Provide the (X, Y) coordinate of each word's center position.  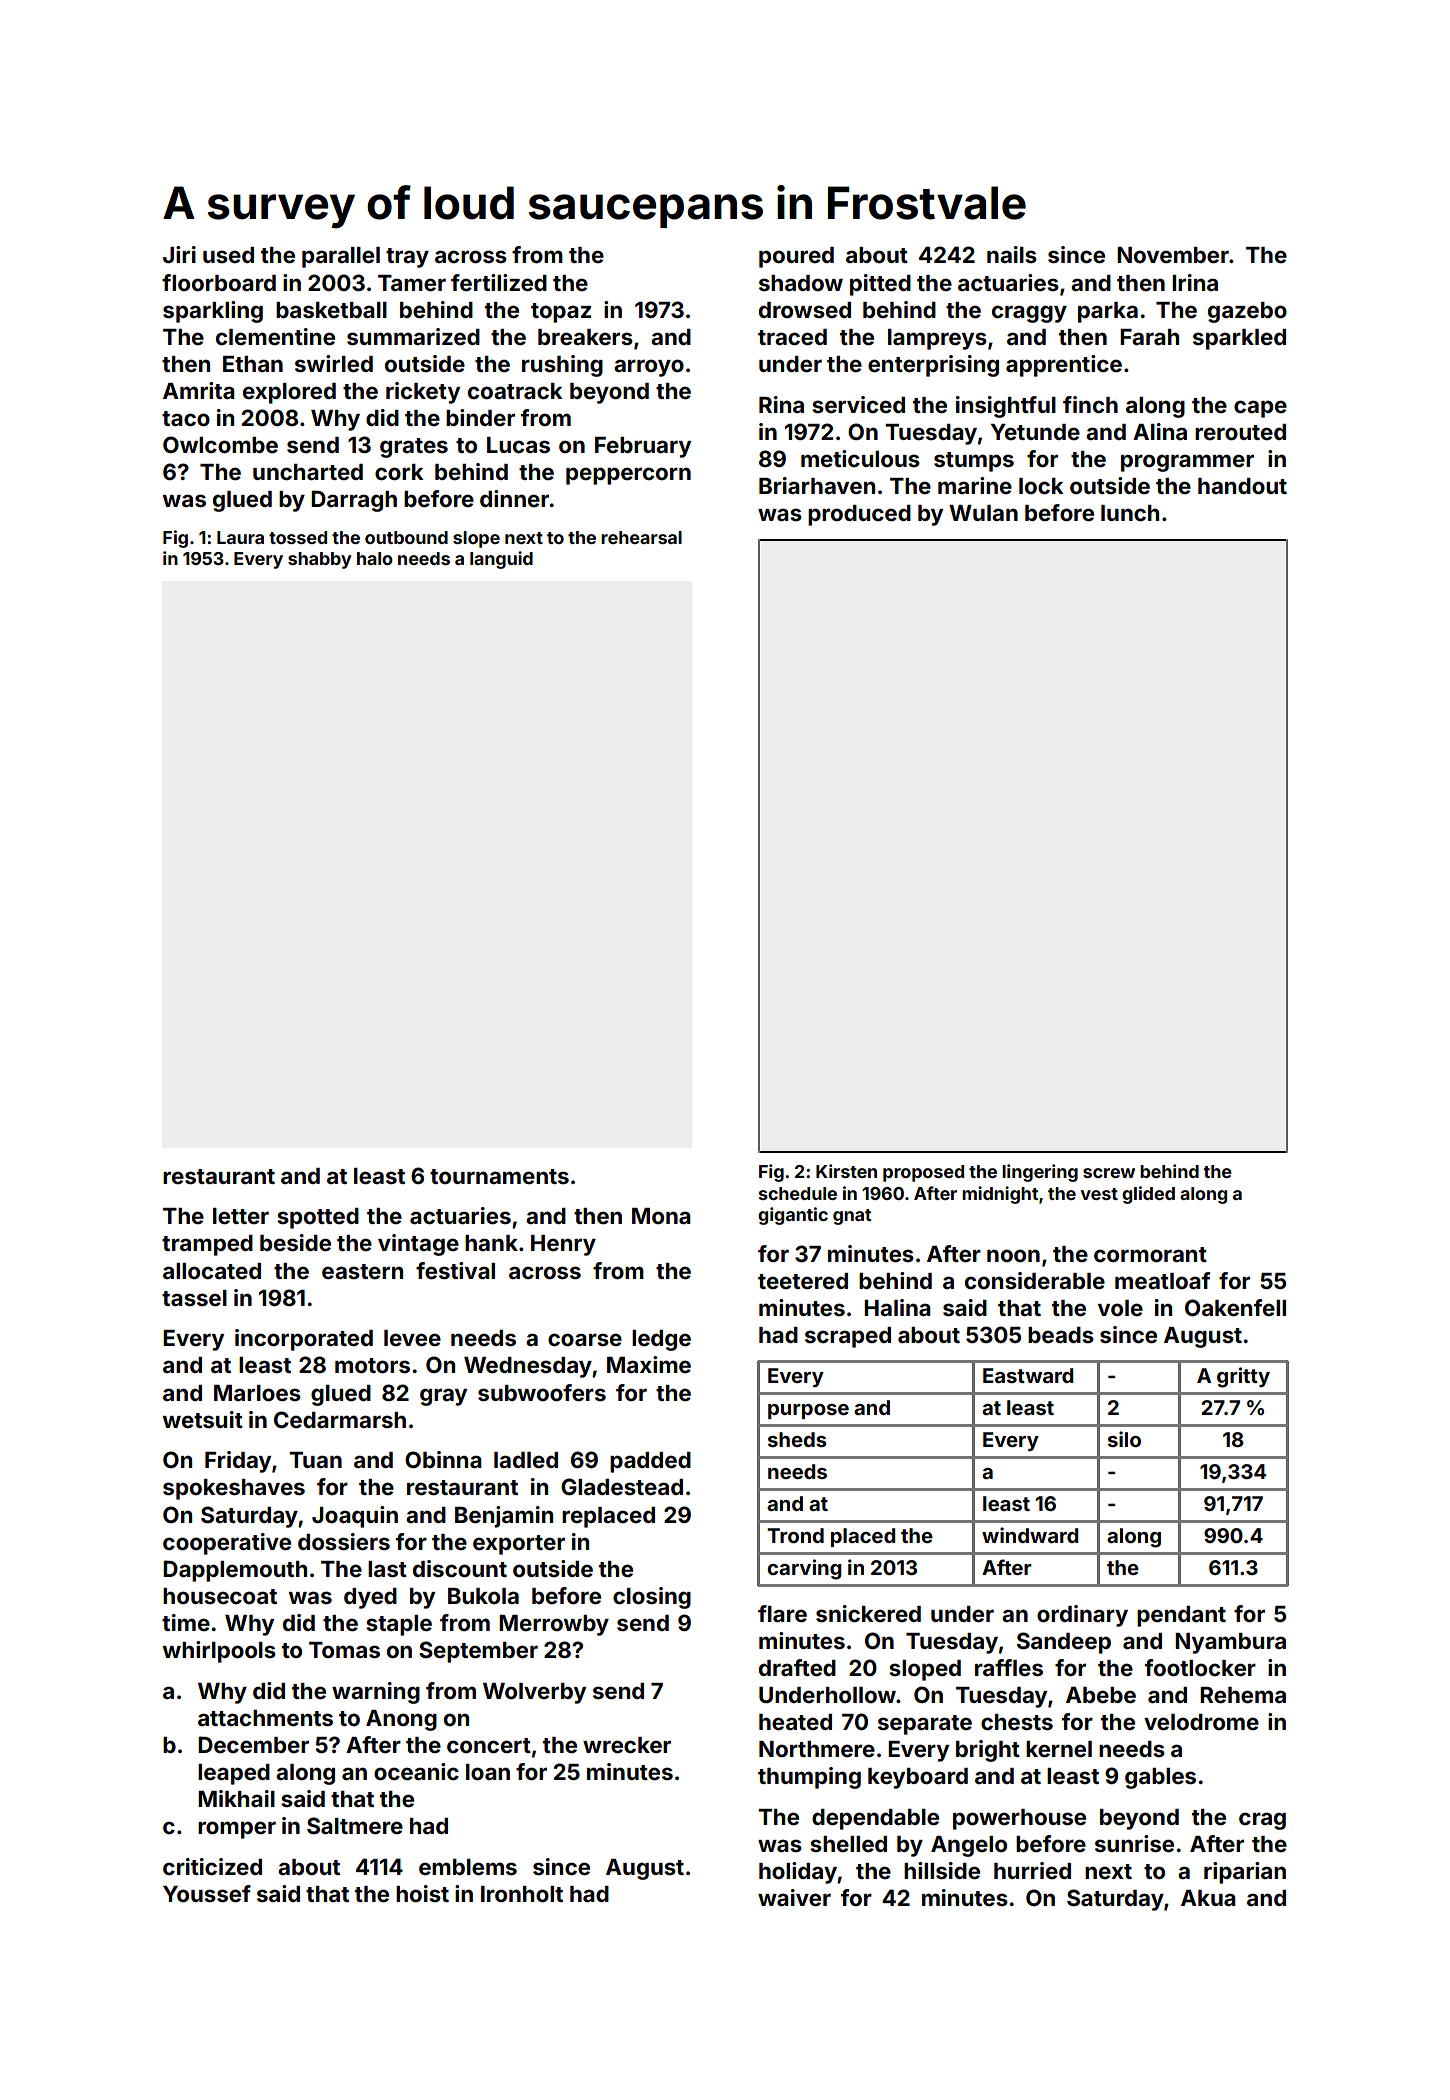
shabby (319, 560)
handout (1242, 486)
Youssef (207, 1894)
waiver (794, 1898)
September (478, 1652)
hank (491, 1243)
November (1173, 255)
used (228, 255)
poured (796, 257)
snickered (868, 1614)
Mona (661, 1216)
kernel (1059, 1749)
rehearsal (641, 537)
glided (1148, 1195)
